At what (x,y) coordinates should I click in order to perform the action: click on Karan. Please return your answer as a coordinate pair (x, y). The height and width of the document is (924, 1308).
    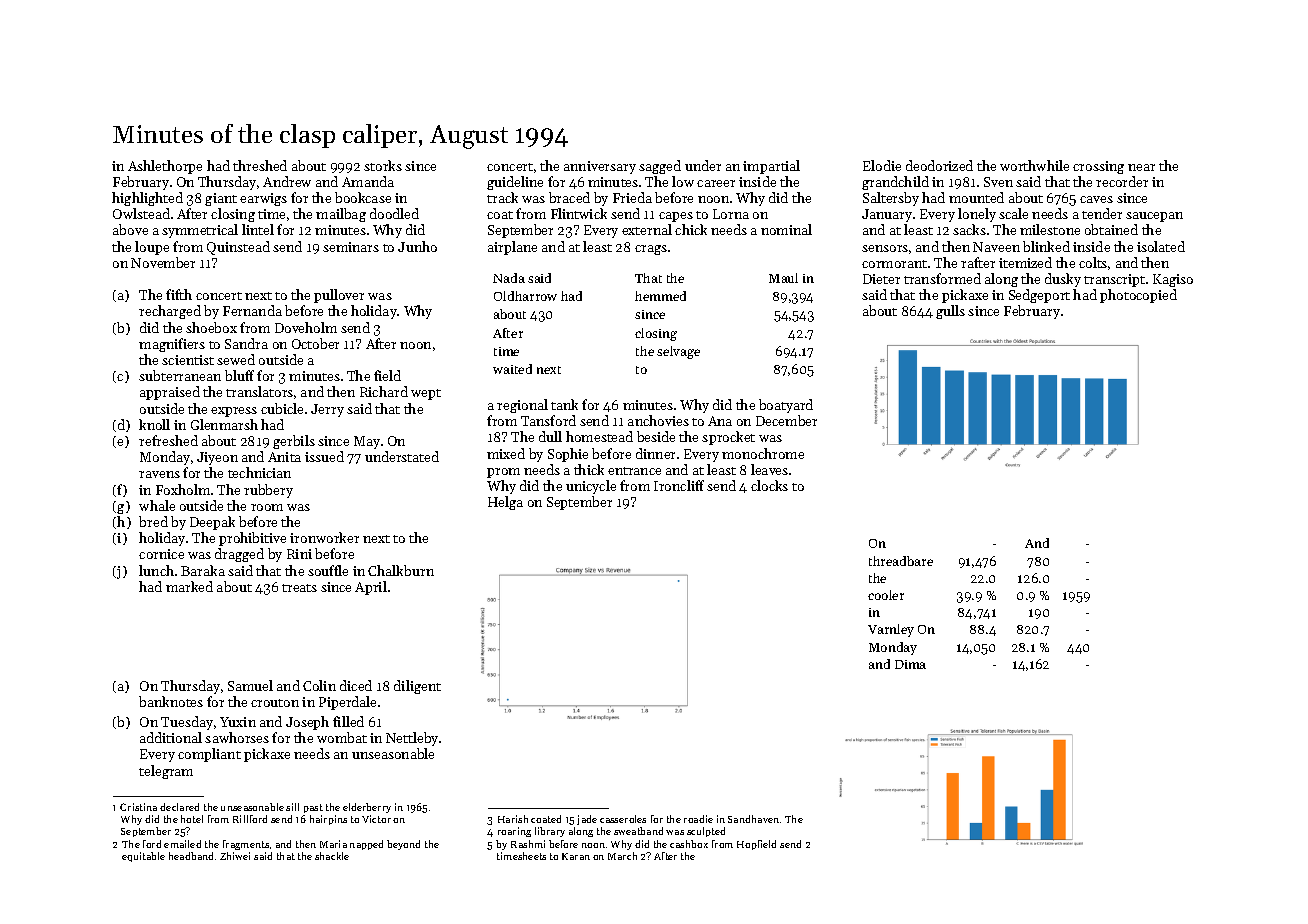
    Looking at the image, I should click on (576, 856).
